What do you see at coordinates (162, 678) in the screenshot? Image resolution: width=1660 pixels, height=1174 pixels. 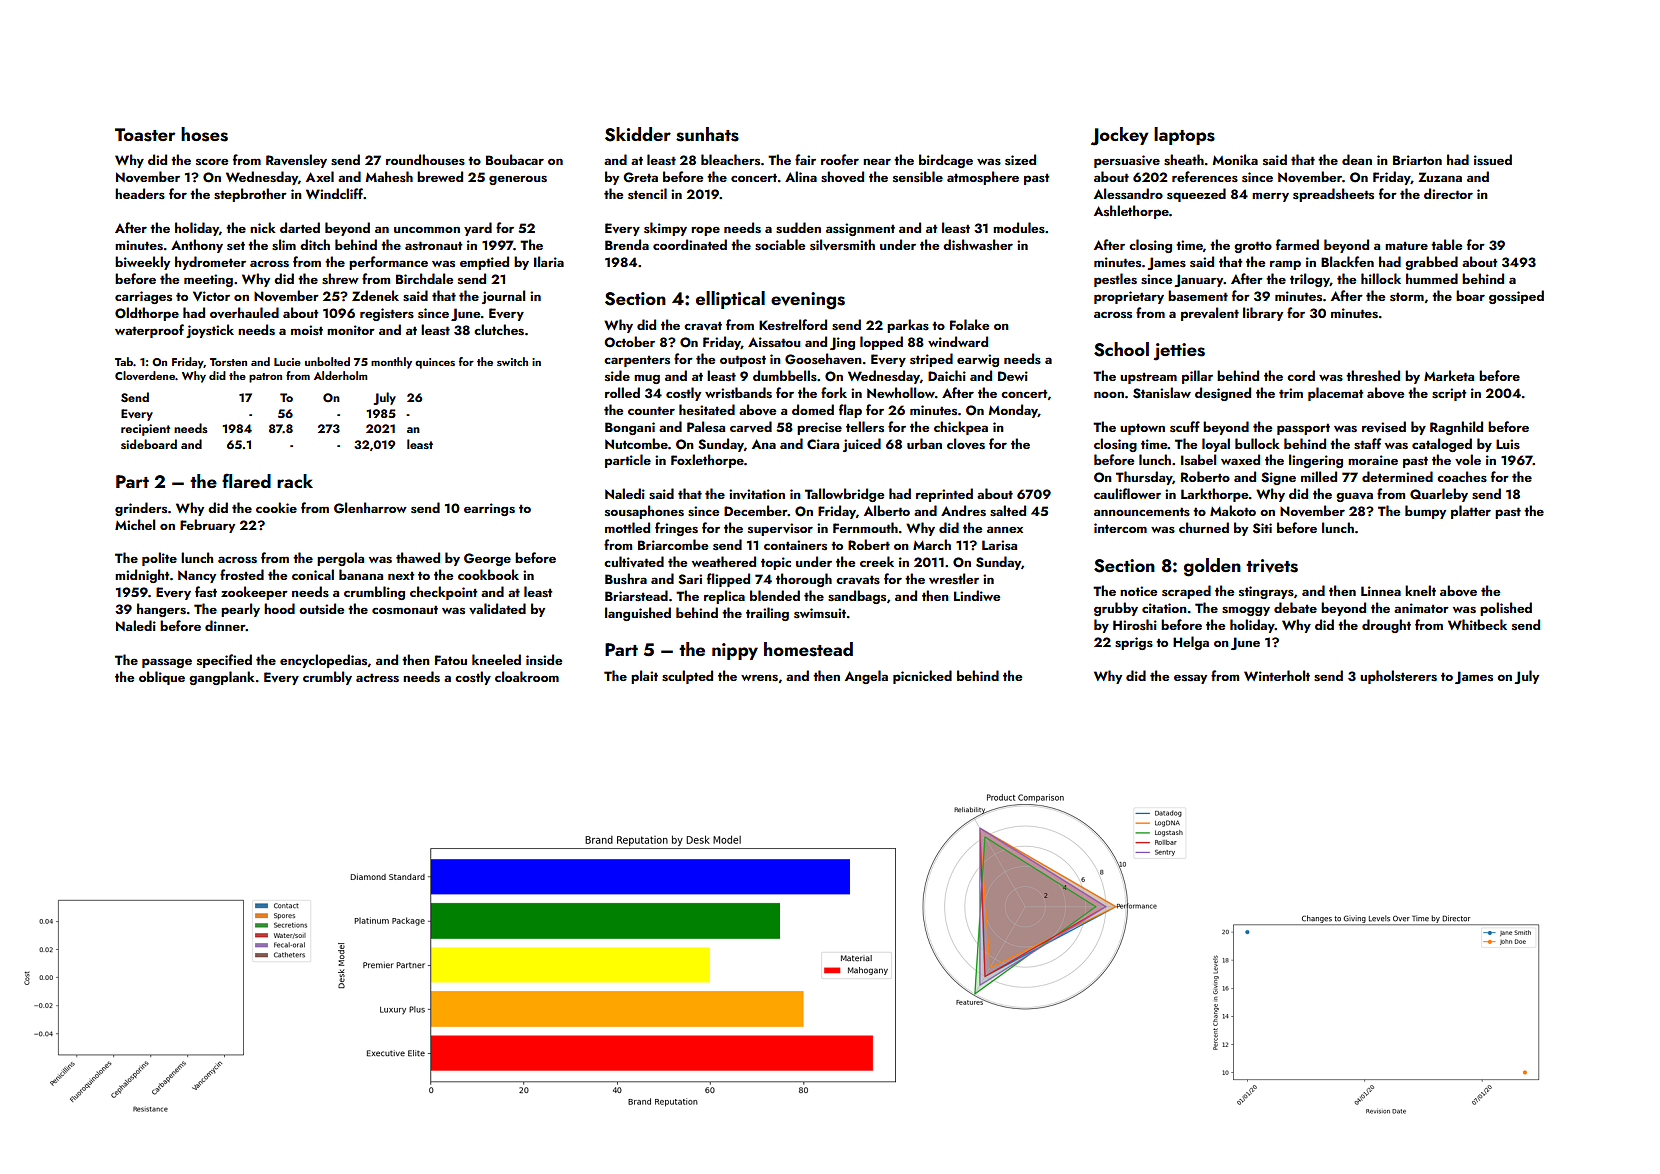 I see `oblique` at bounding box center [162, 678].
